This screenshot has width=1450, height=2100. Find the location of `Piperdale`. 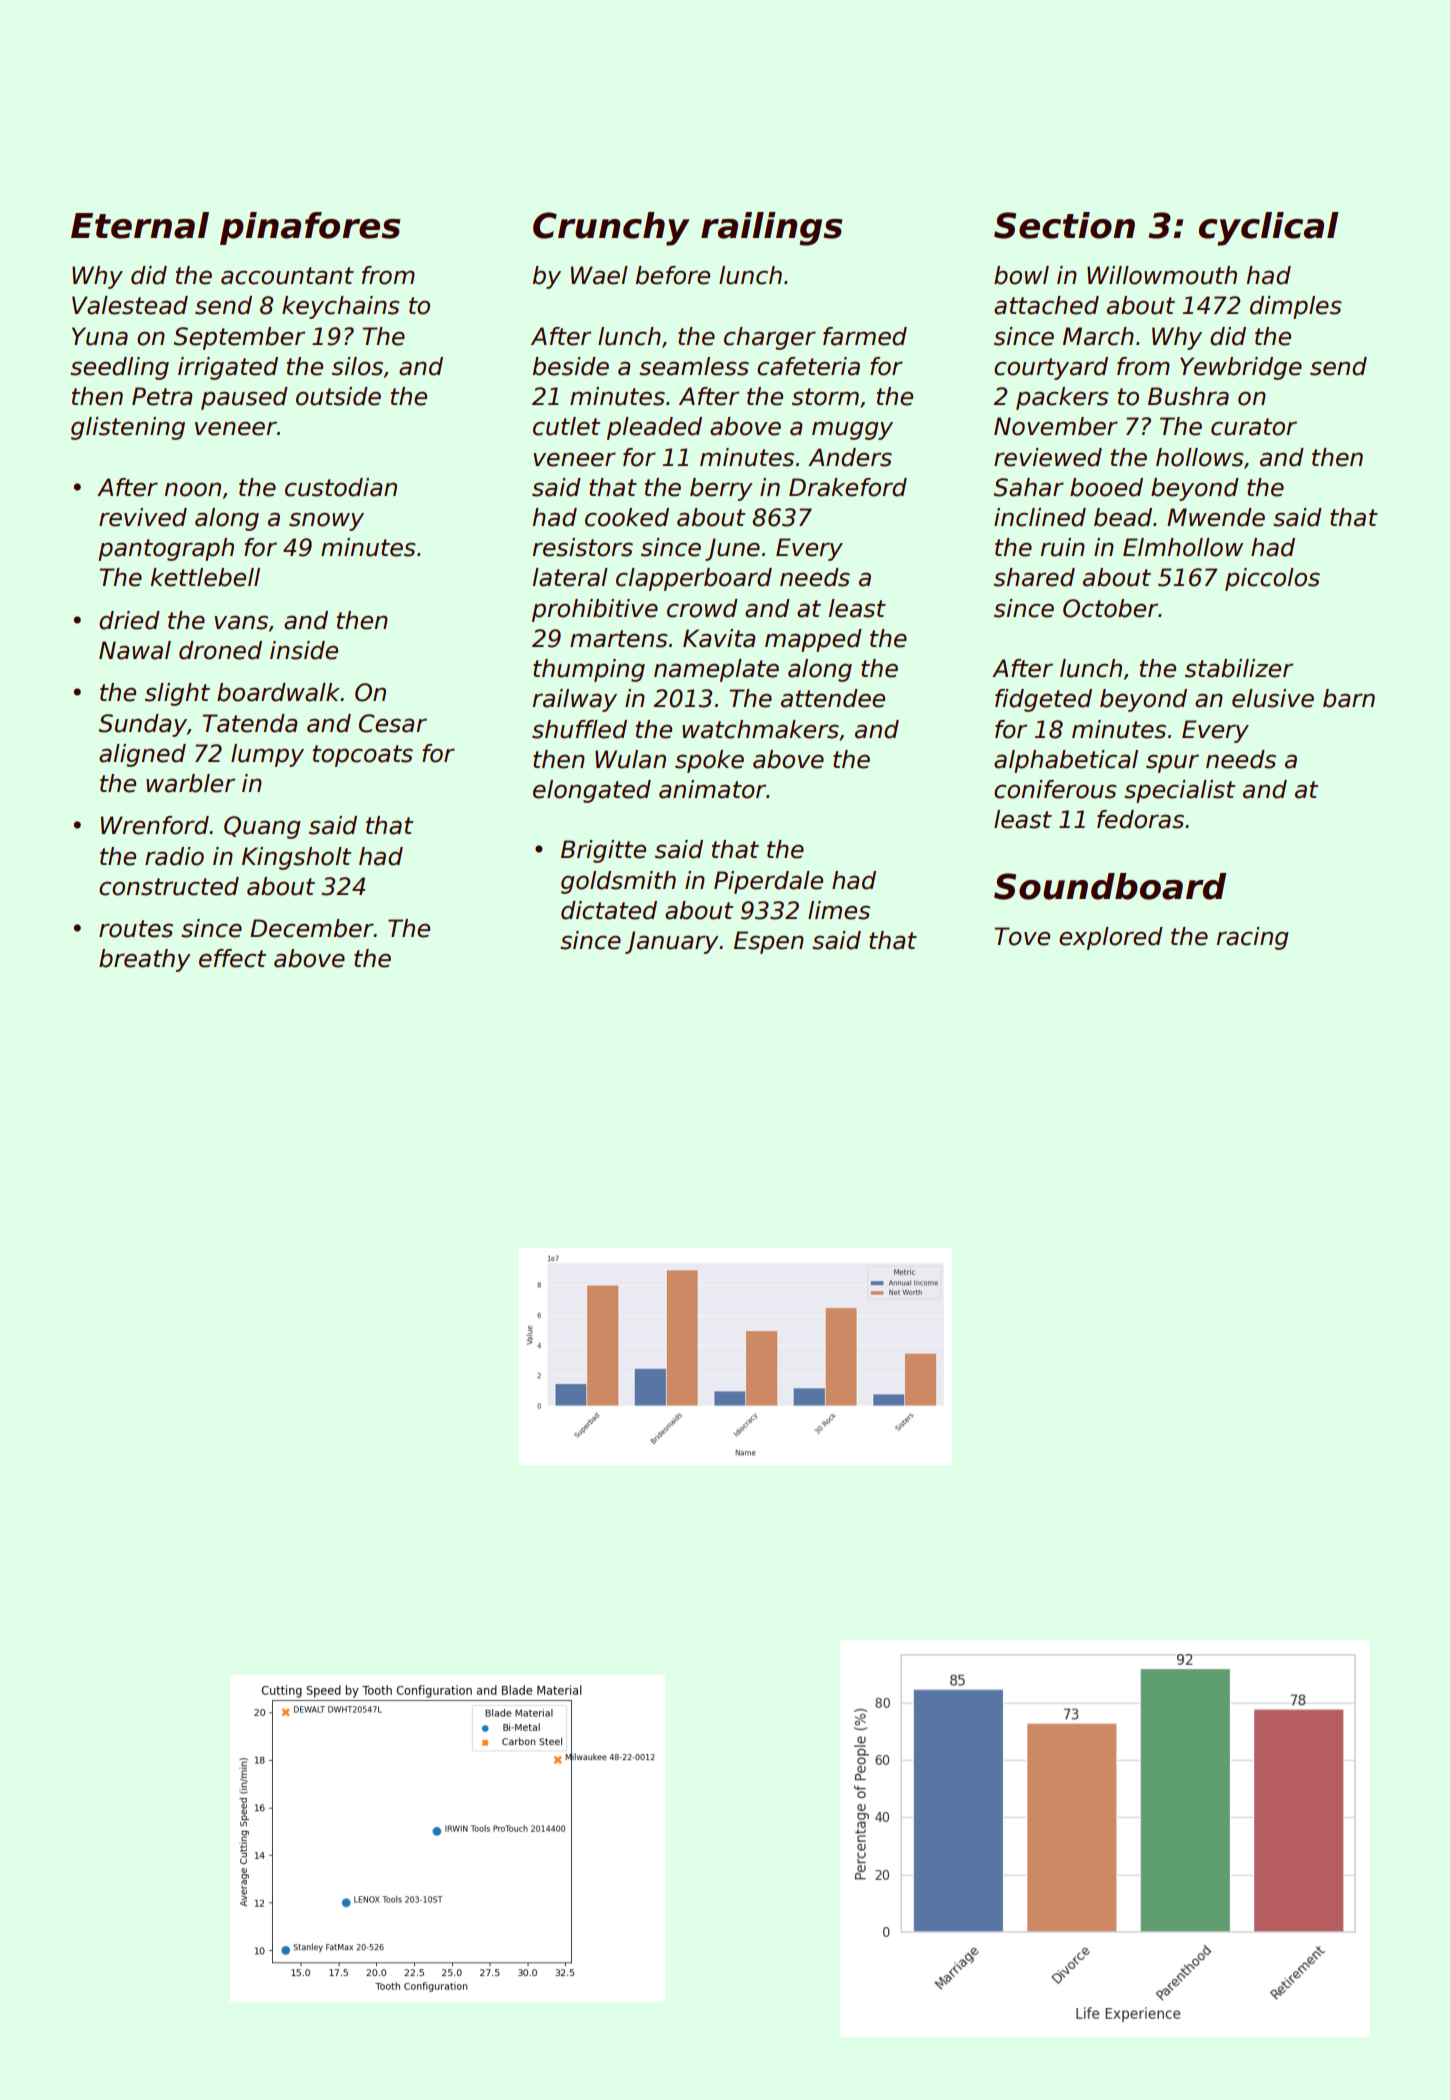

Piperdale is located at coordinates (768, 882).
